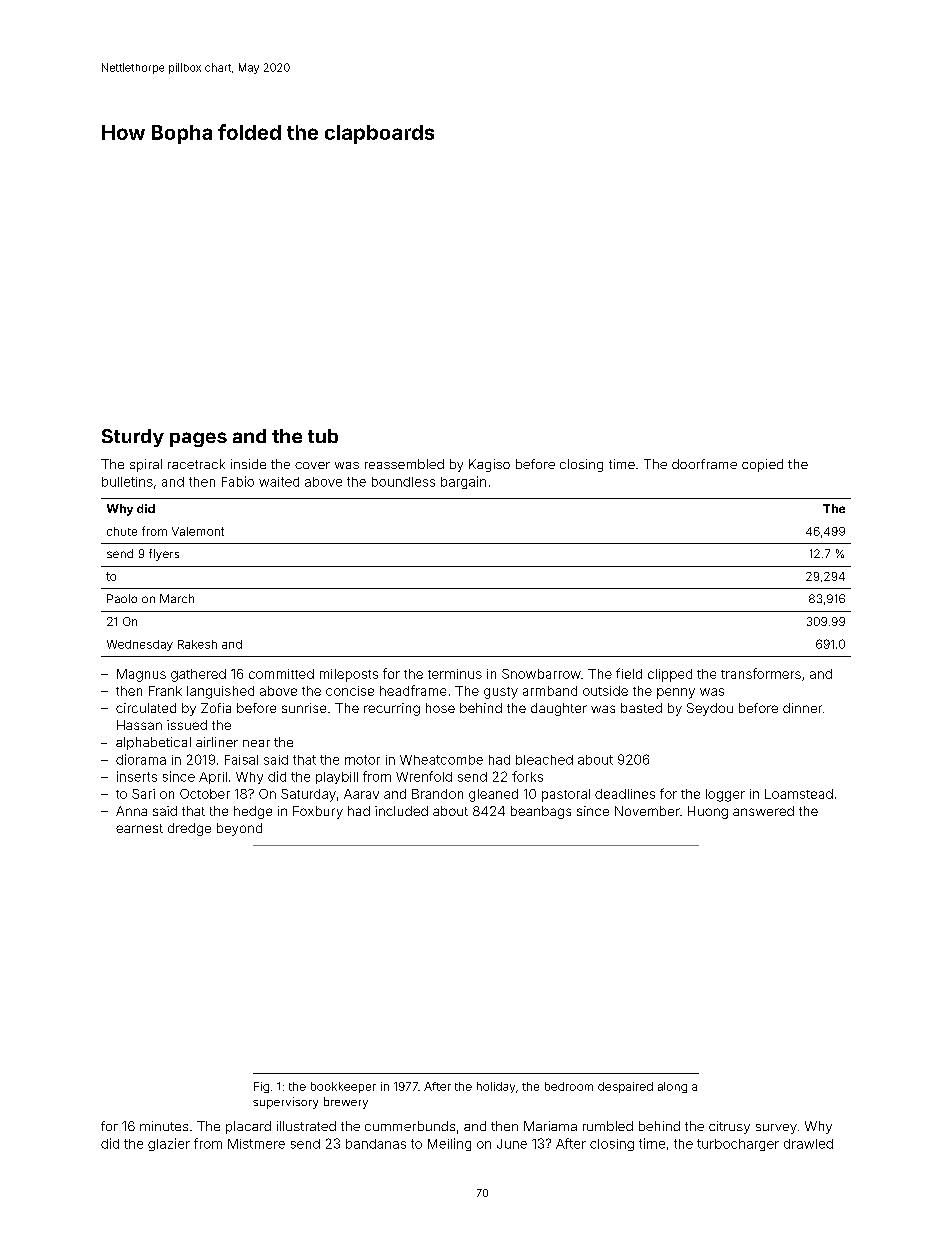 This document has width=952, height=1233. What do you see at coordinates (141, 759) in the document?
I see `diorama` at bounding box center [141, 759].
